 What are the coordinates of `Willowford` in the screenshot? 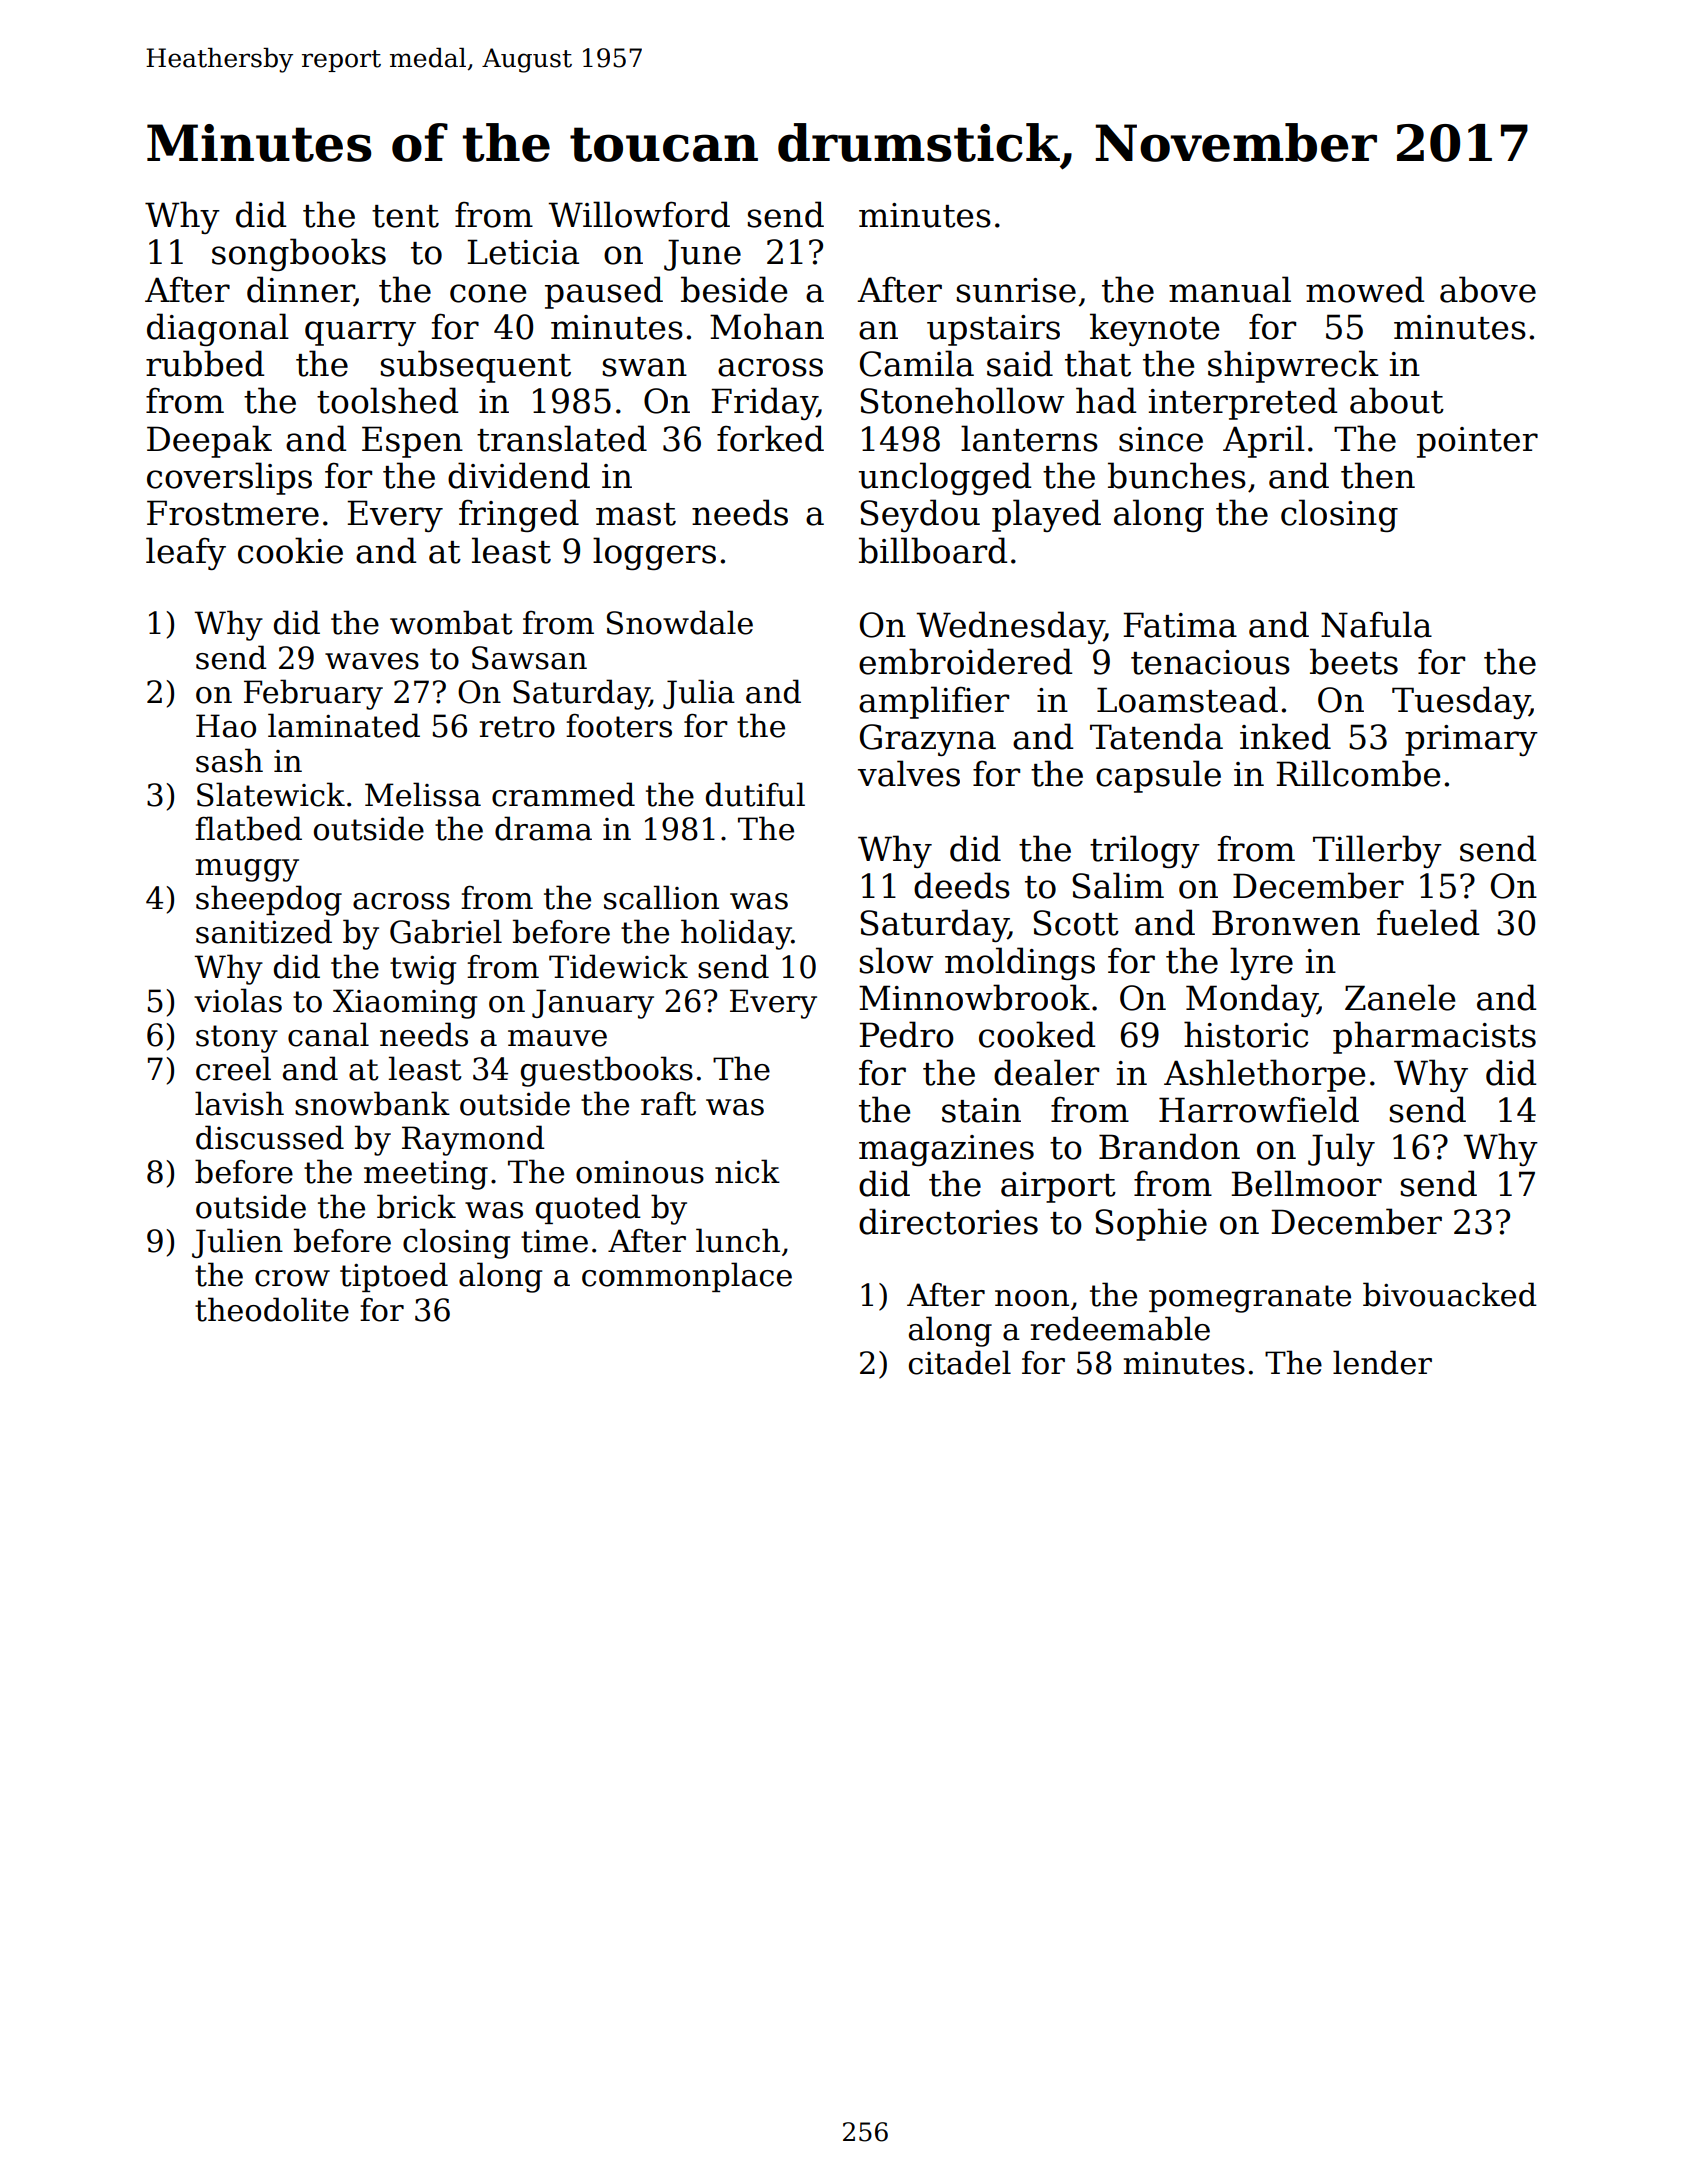 It's located at (639, 214).
